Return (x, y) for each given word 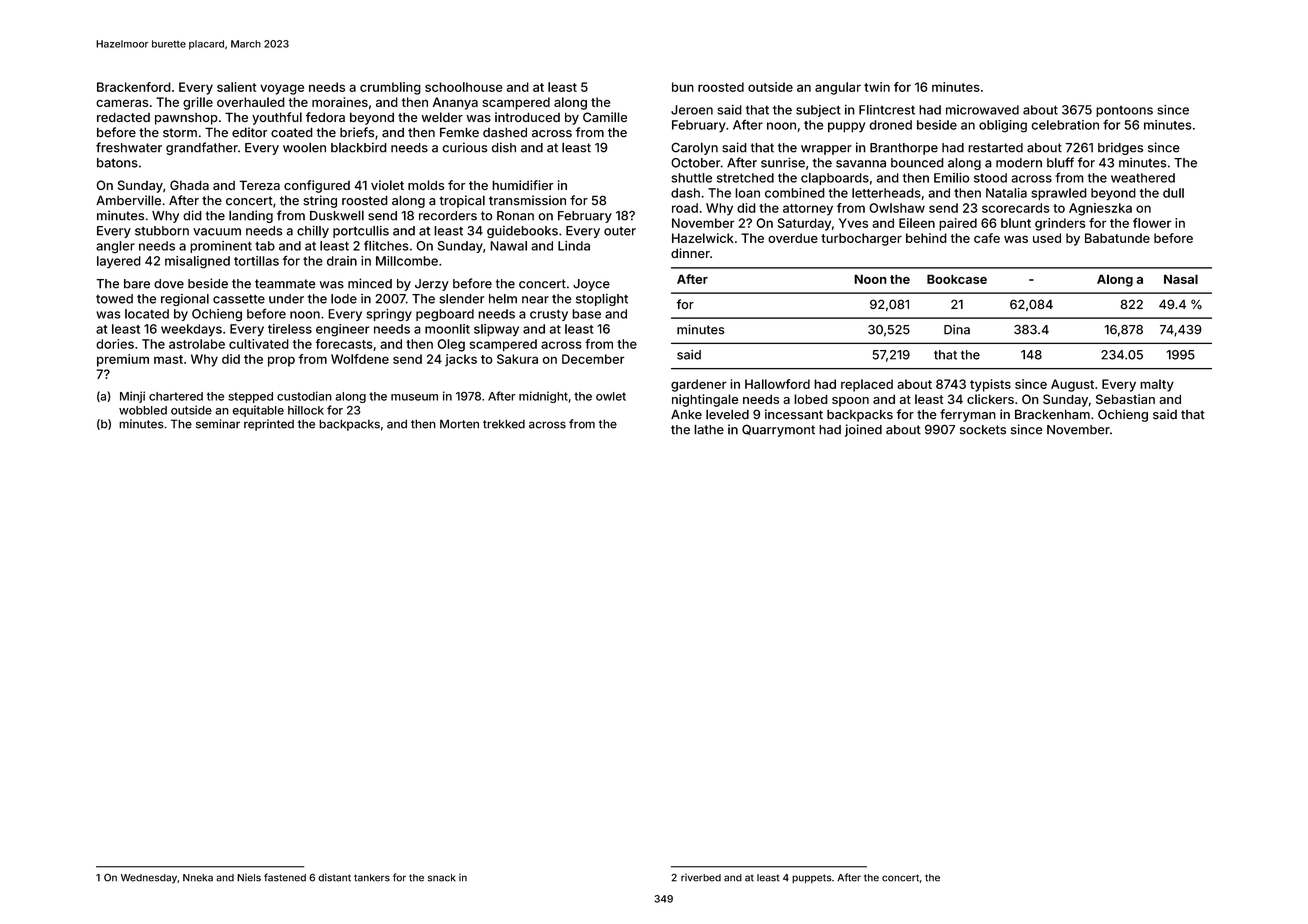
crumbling (390, 88)
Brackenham (1052, 414)
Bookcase (957, 279)
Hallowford (777, 384)
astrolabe (197, 344)
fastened (285, 877)
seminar (218, 424)
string (320, 201)
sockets (983, 430)
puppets (812, 878)
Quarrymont (778, 430)
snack (442, 878)
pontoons (1124, 111)
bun (683, 87)
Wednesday (149, 879)
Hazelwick (703, 238)
